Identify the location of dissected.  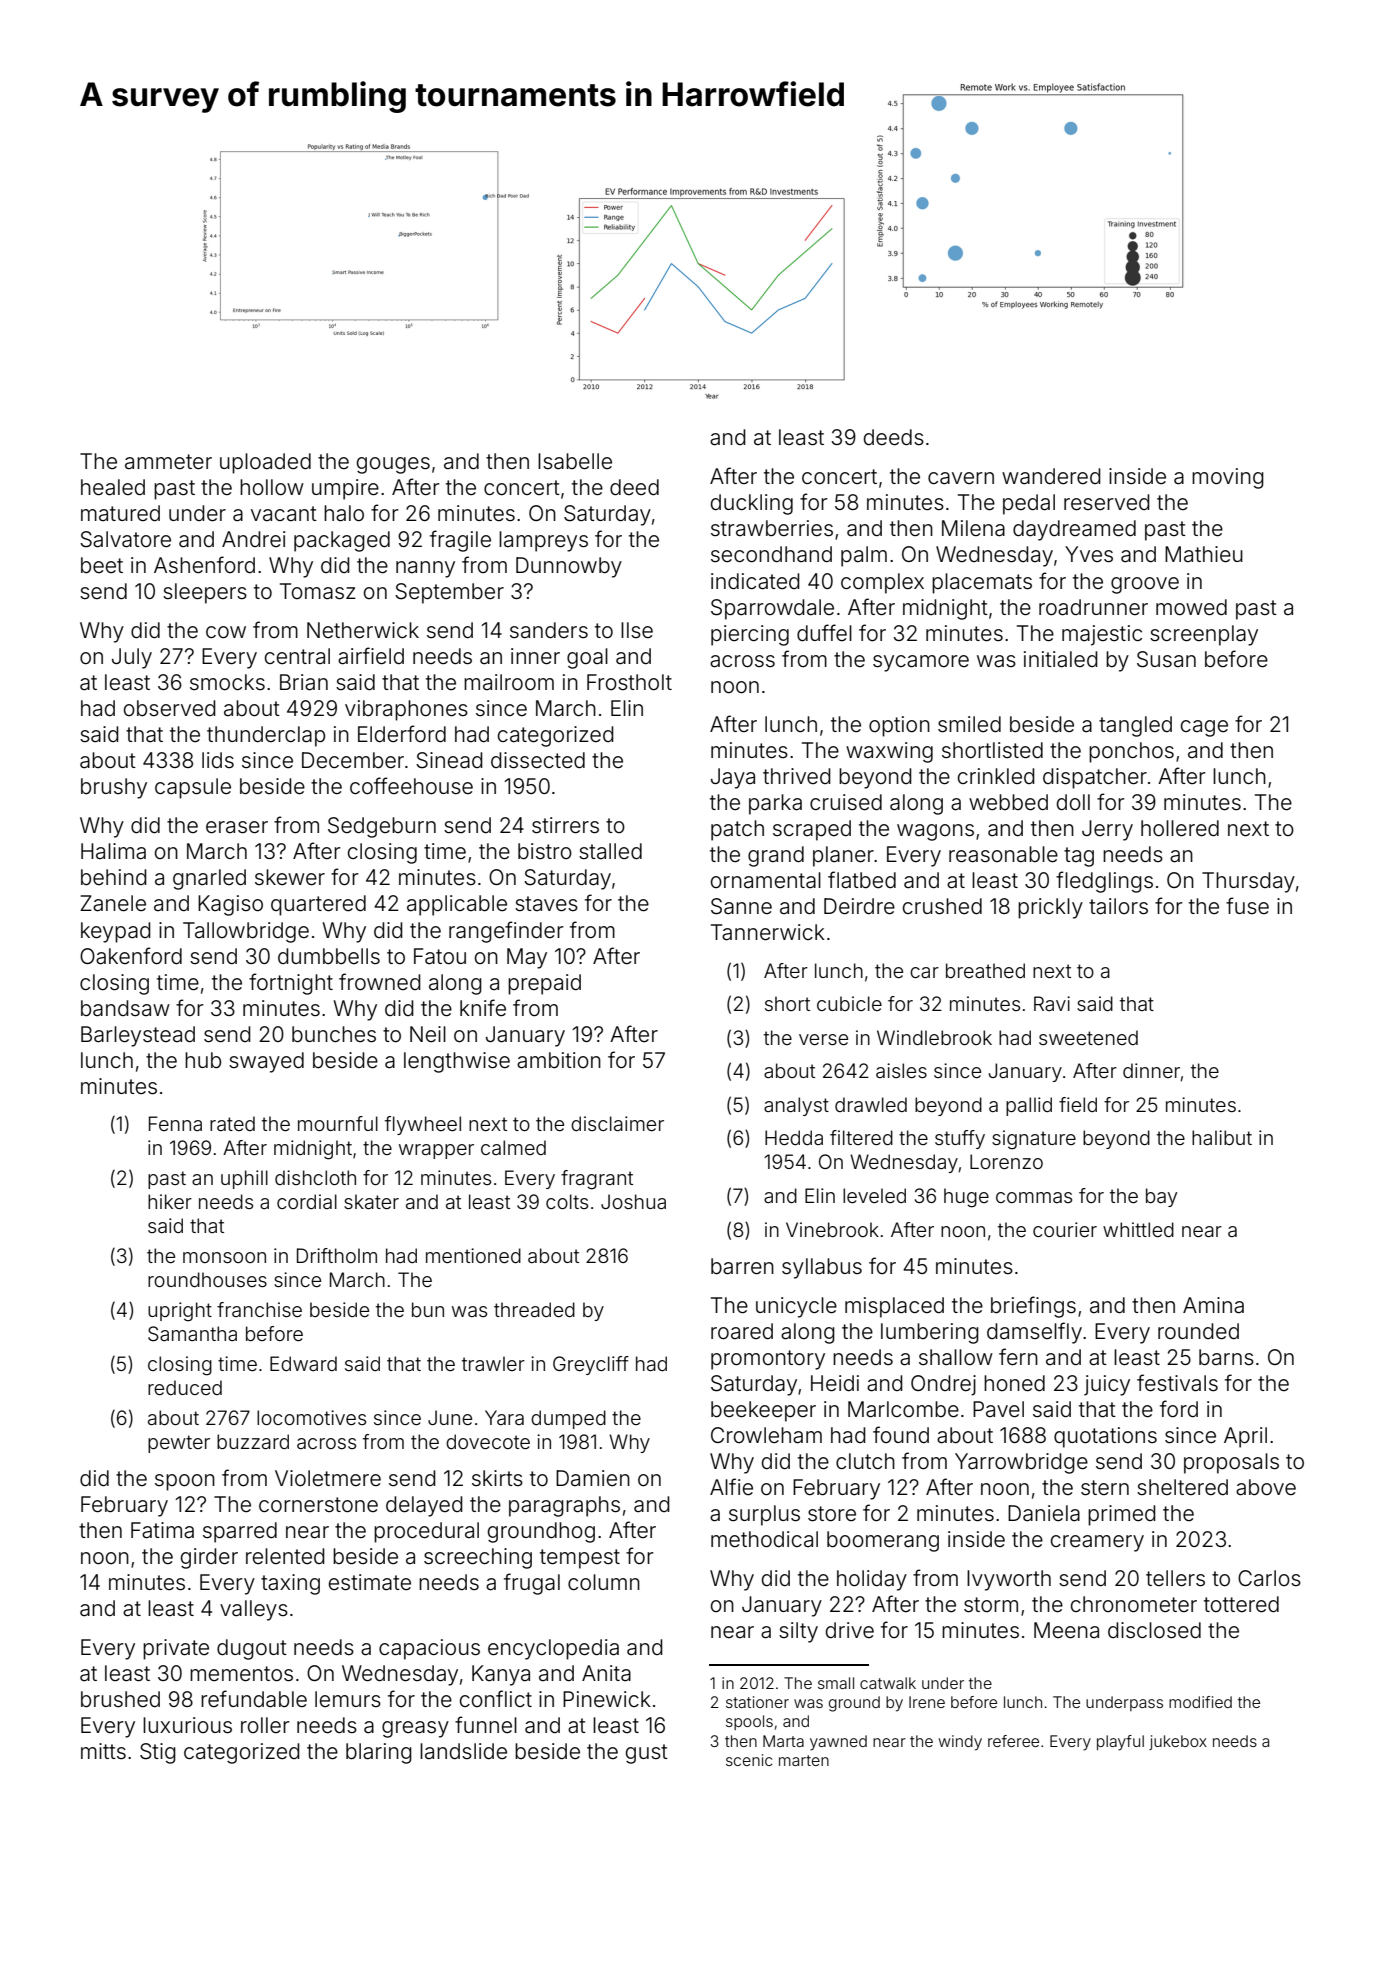
(538, 760).
